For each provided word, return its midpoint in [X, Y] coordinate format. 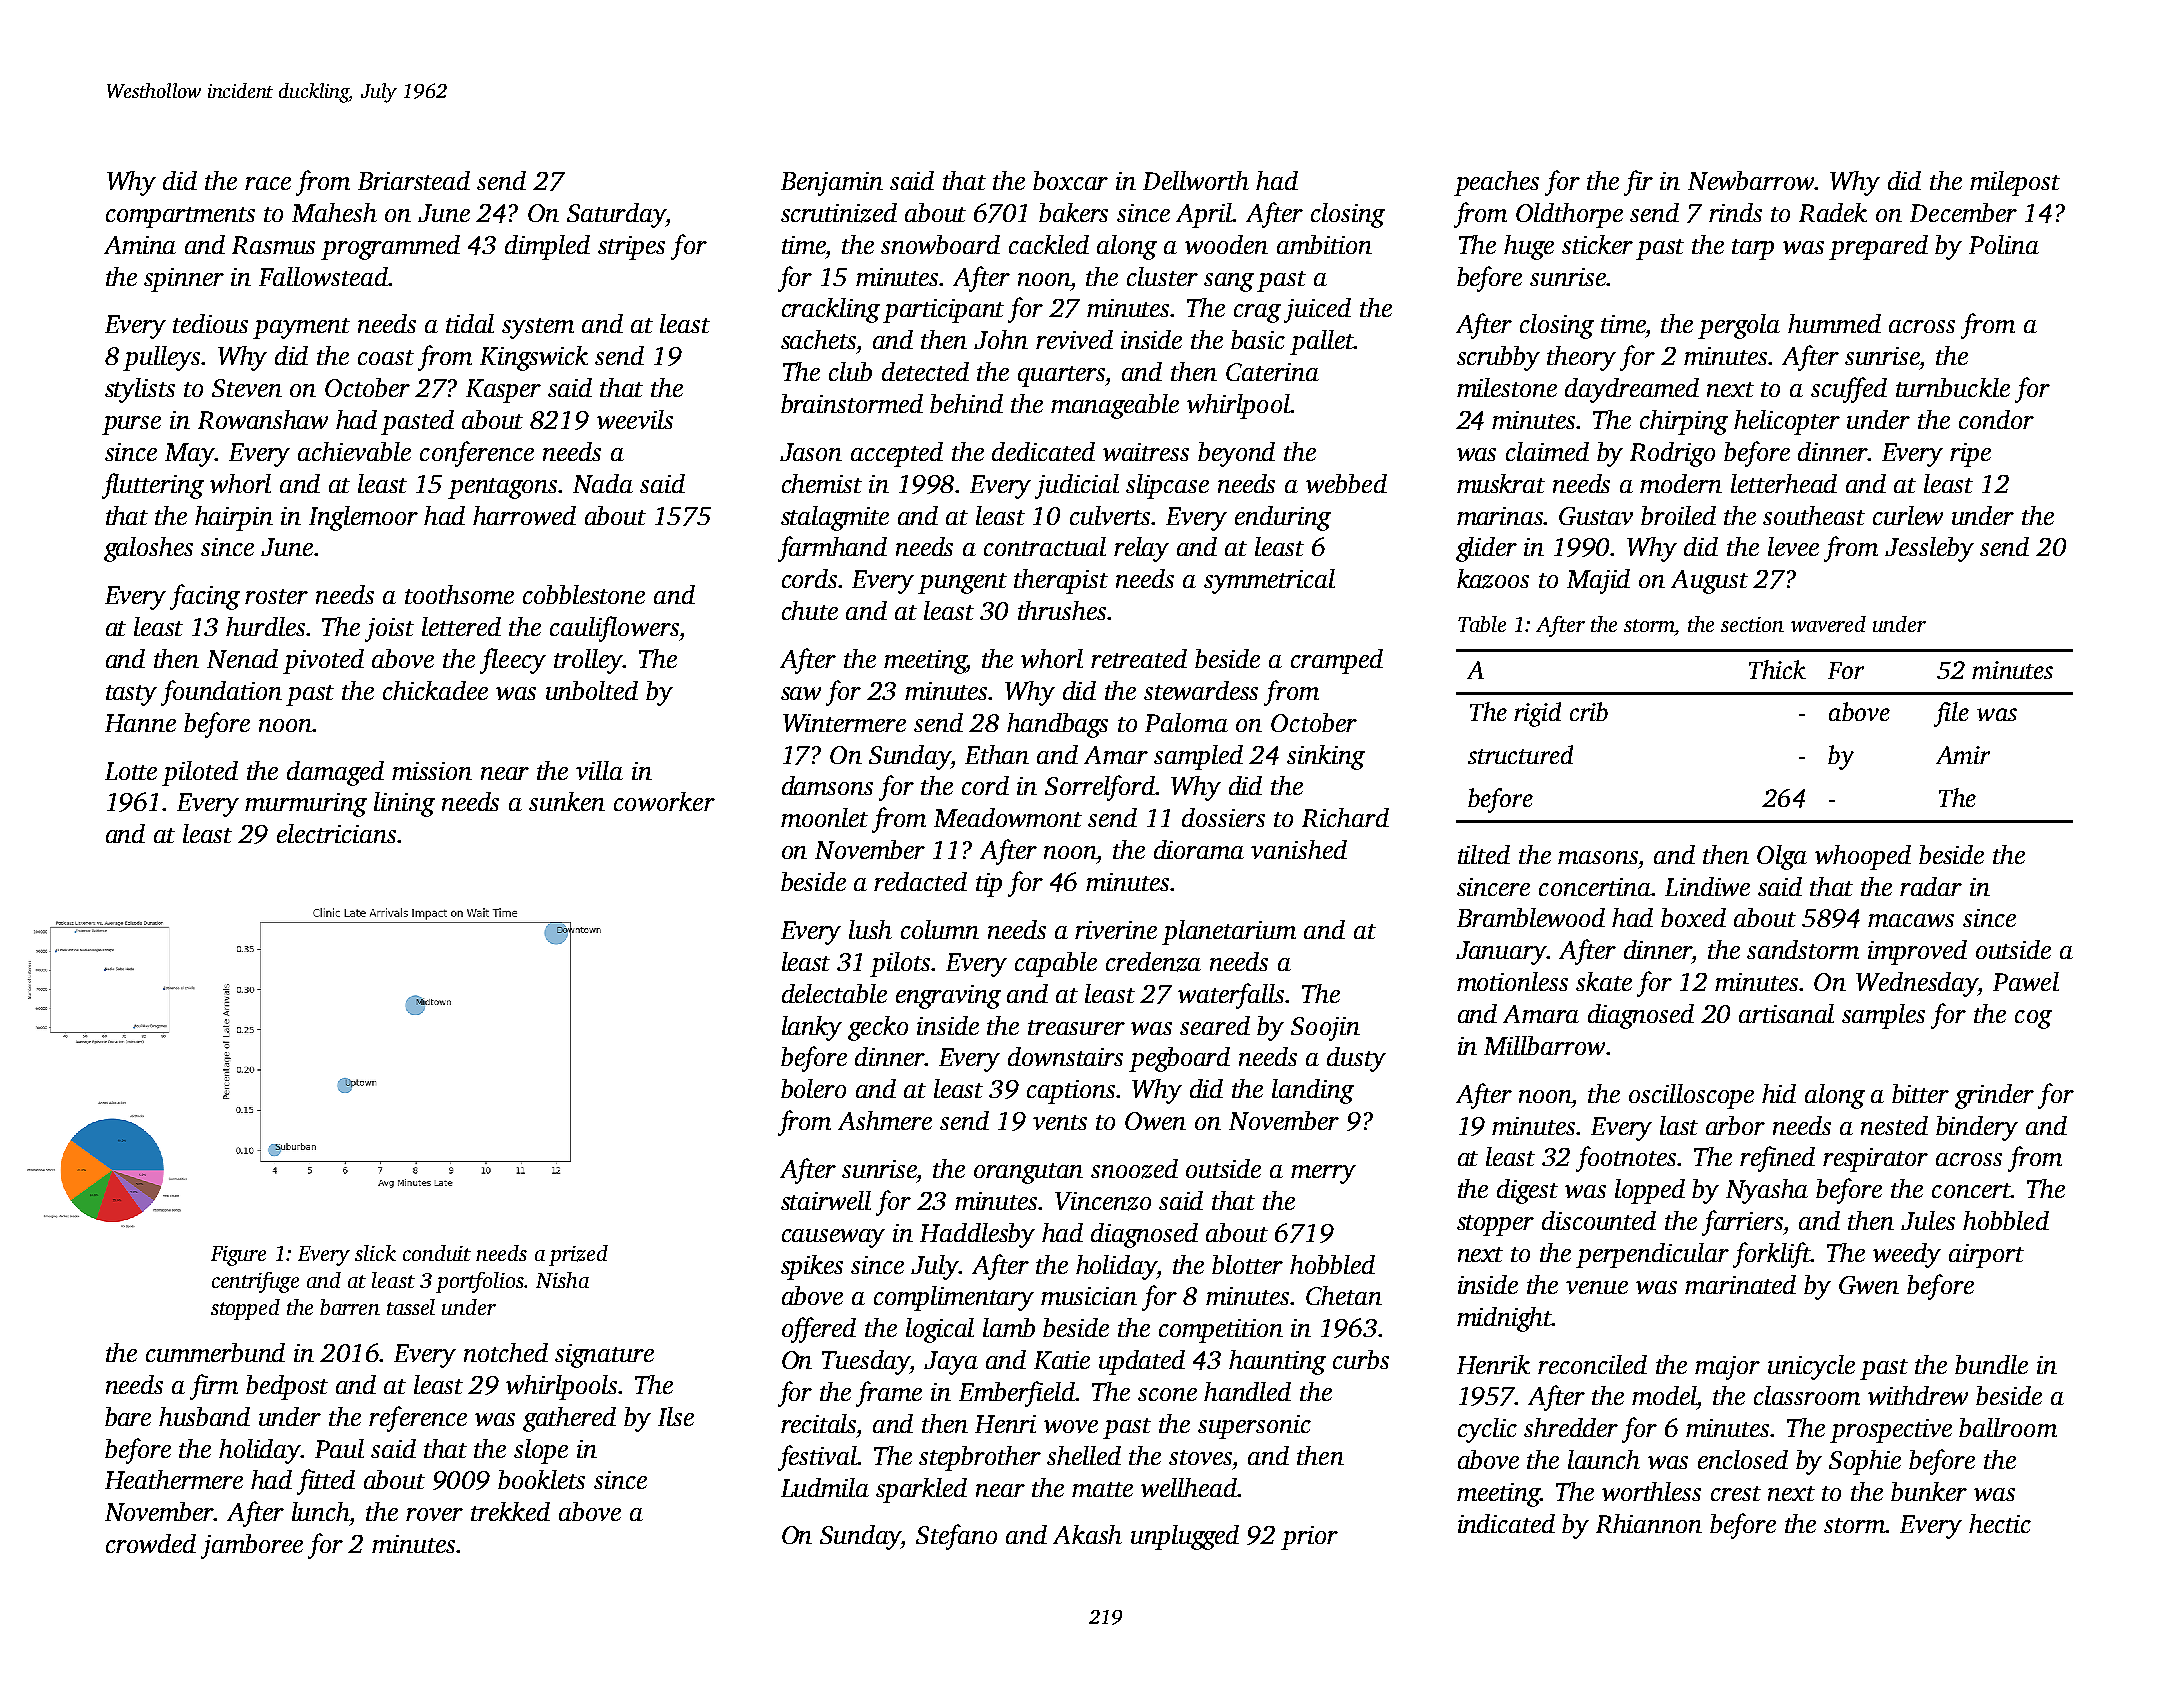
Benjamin [832, 184]
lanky [812, 1028]
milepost [2015, 183]
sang [1229, 282]
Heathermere [174, 1479]
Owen [1155, 1121]
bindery [1977, 1128]
